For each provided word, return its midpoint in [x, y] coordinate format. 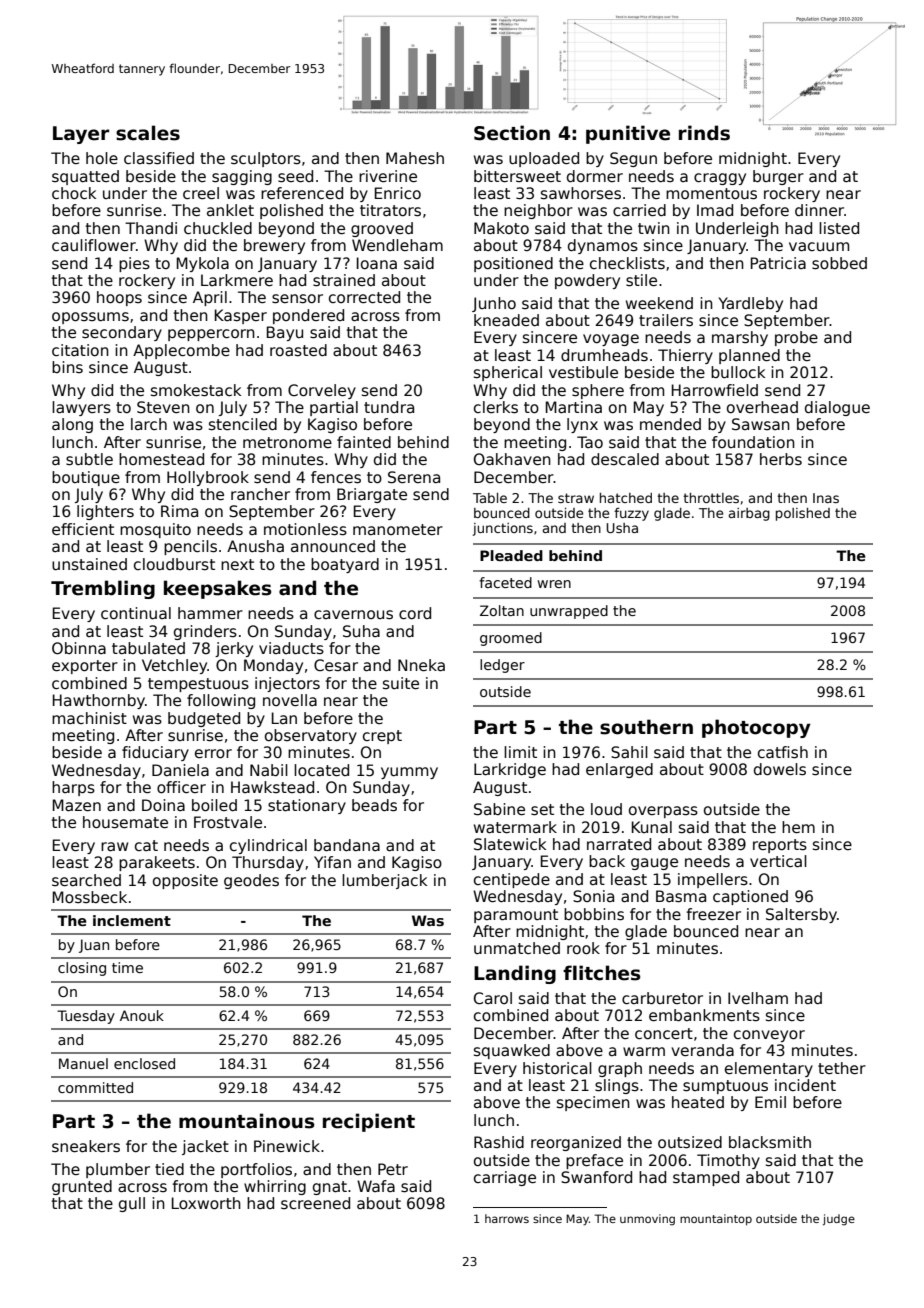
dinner [819, 210]
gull [132, 1204]
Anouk [142, 1015]
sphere [598, 391]
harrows [507, 1218]
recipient [369, 1122]
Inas [826, 498]
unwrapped [569, 612]
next [237, 564]
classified [159, 158]
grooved [382, 229]
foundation [753, 442]
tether [842, 1068]
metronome [287, 443]
